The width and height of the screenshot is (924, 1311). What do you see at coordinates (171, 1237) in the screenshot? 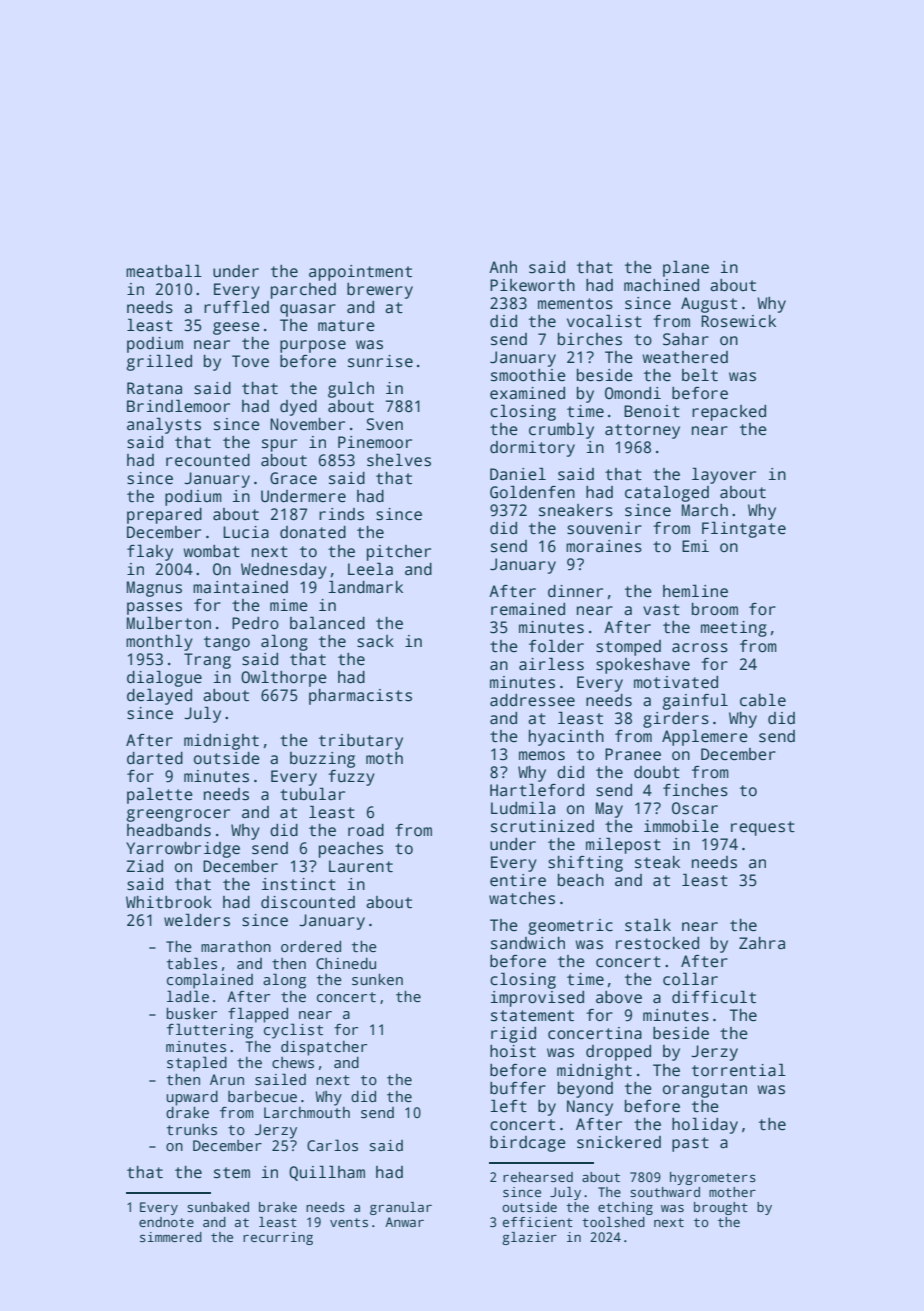
I see `simmered` at bounding box center [171, 1237].
